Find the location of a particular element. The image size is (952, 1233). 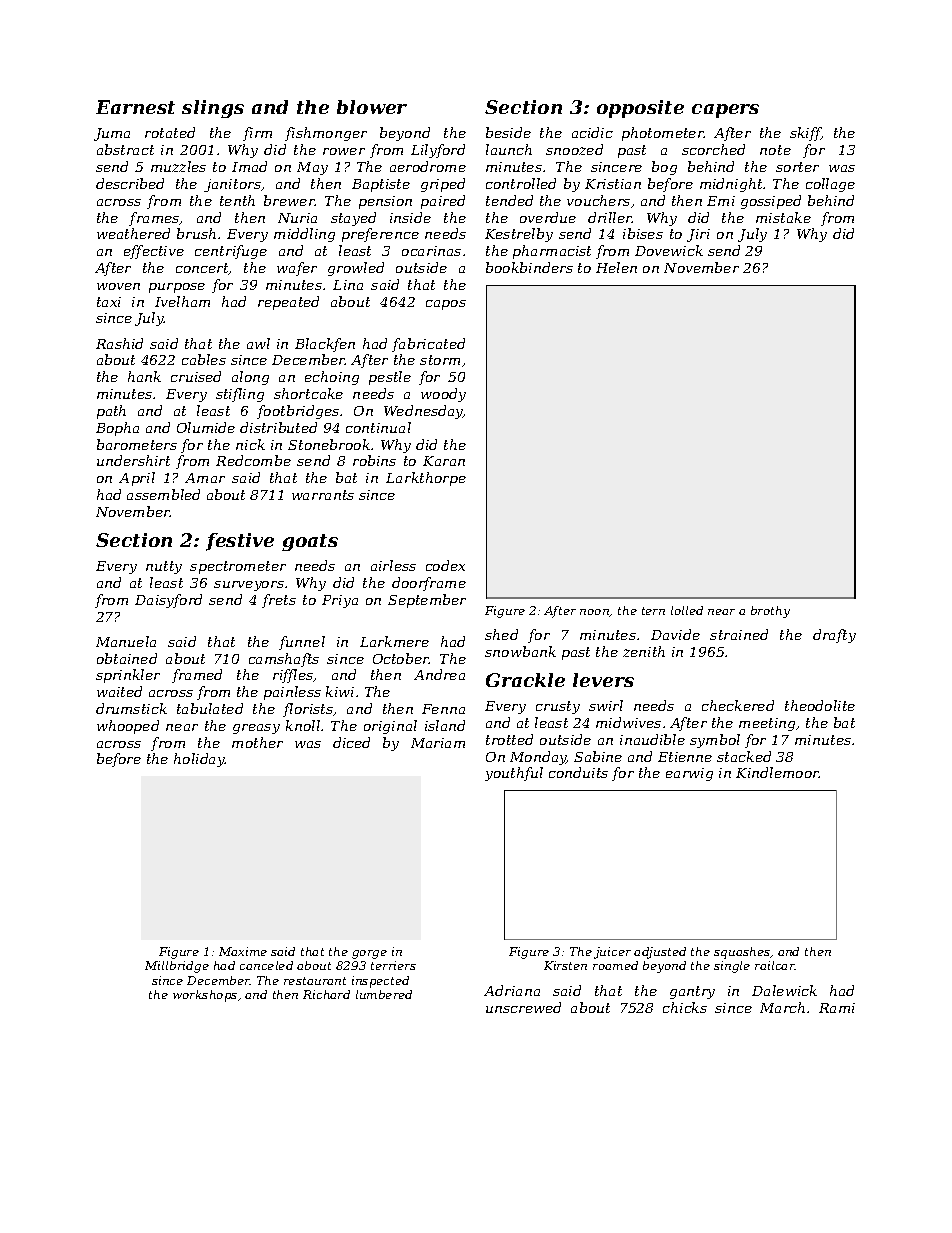

workshops is located at coordinates (205, 996).
